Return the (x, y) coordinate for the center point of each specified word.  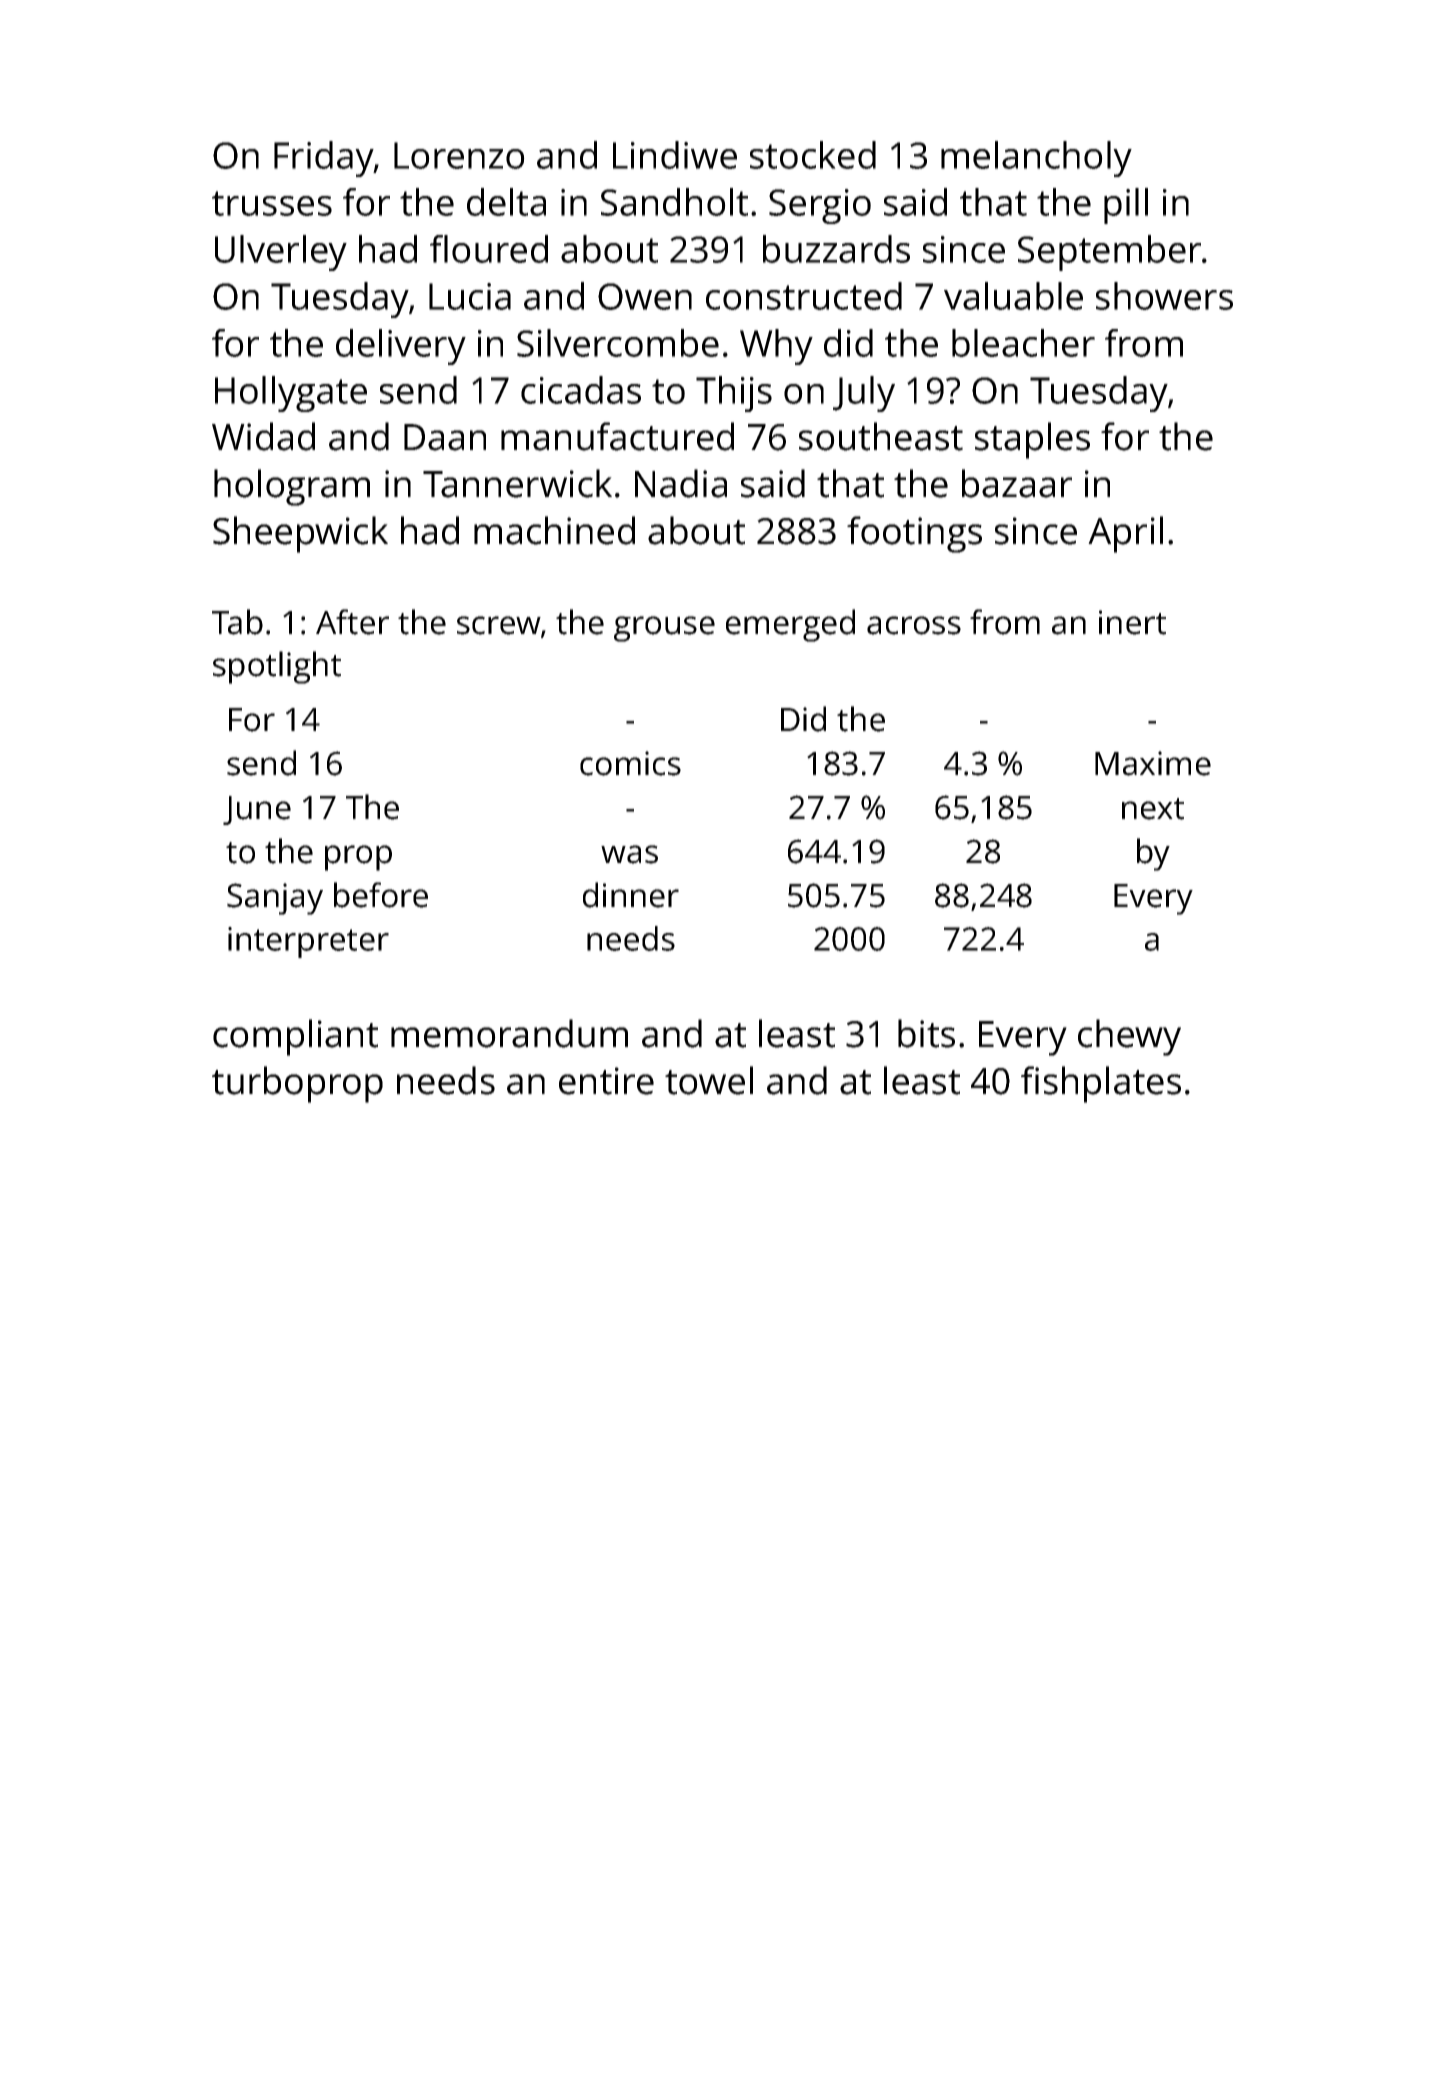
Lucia (470, 296)
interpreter (308, 942)
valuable (1013, 296)
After (352, 622)
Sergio (820, 206)
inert (1132, 622)
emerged (790, 625)
